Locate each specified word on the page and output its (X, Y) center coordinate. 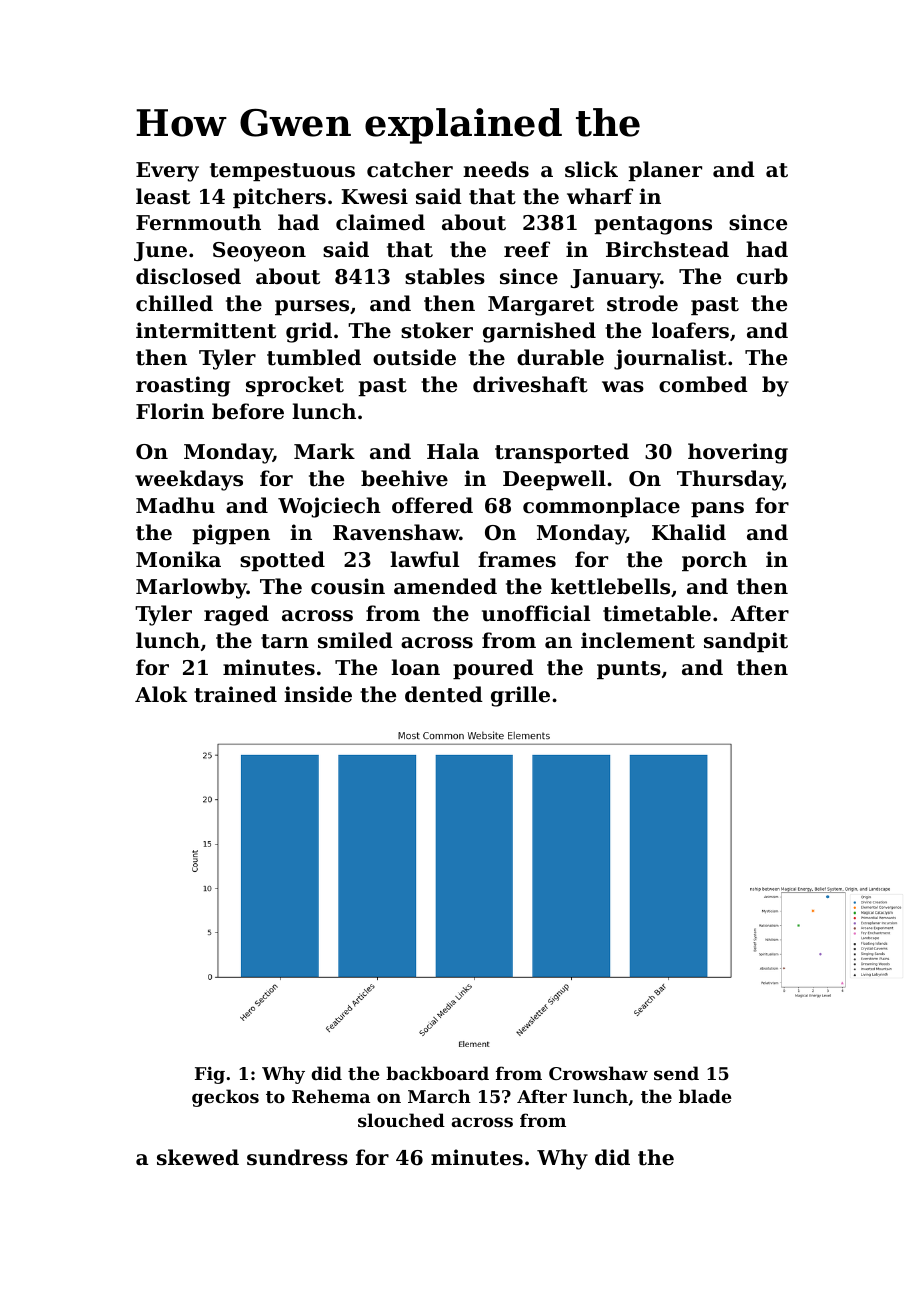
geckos (225, 1098)
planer (665, 171)
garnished (539, 332)
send (676, 1073)
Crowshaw (598, 1073)
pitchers (279, 198)
